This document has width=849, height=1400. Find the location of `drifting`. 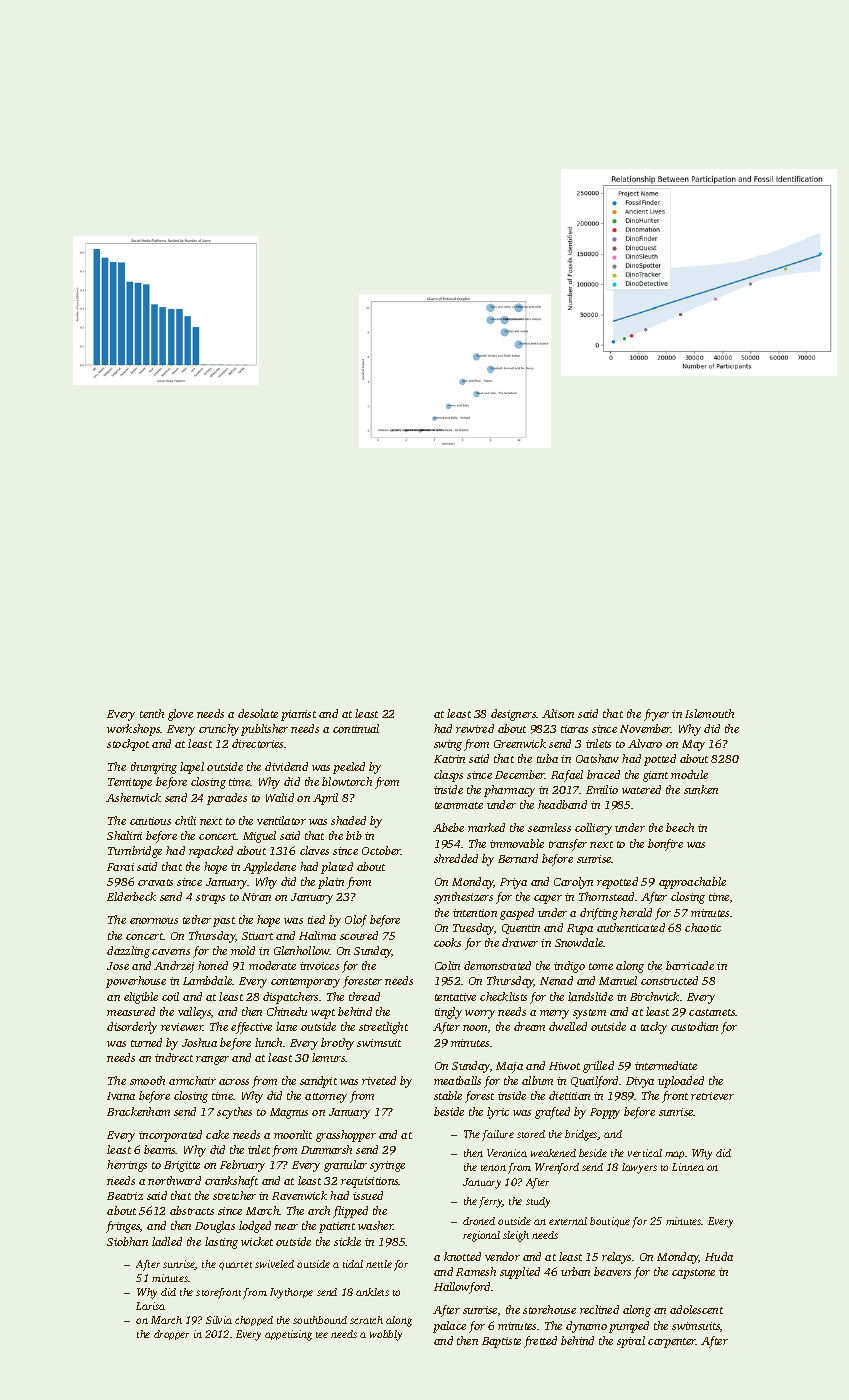

drifting is located at coordinates (599, 914).
